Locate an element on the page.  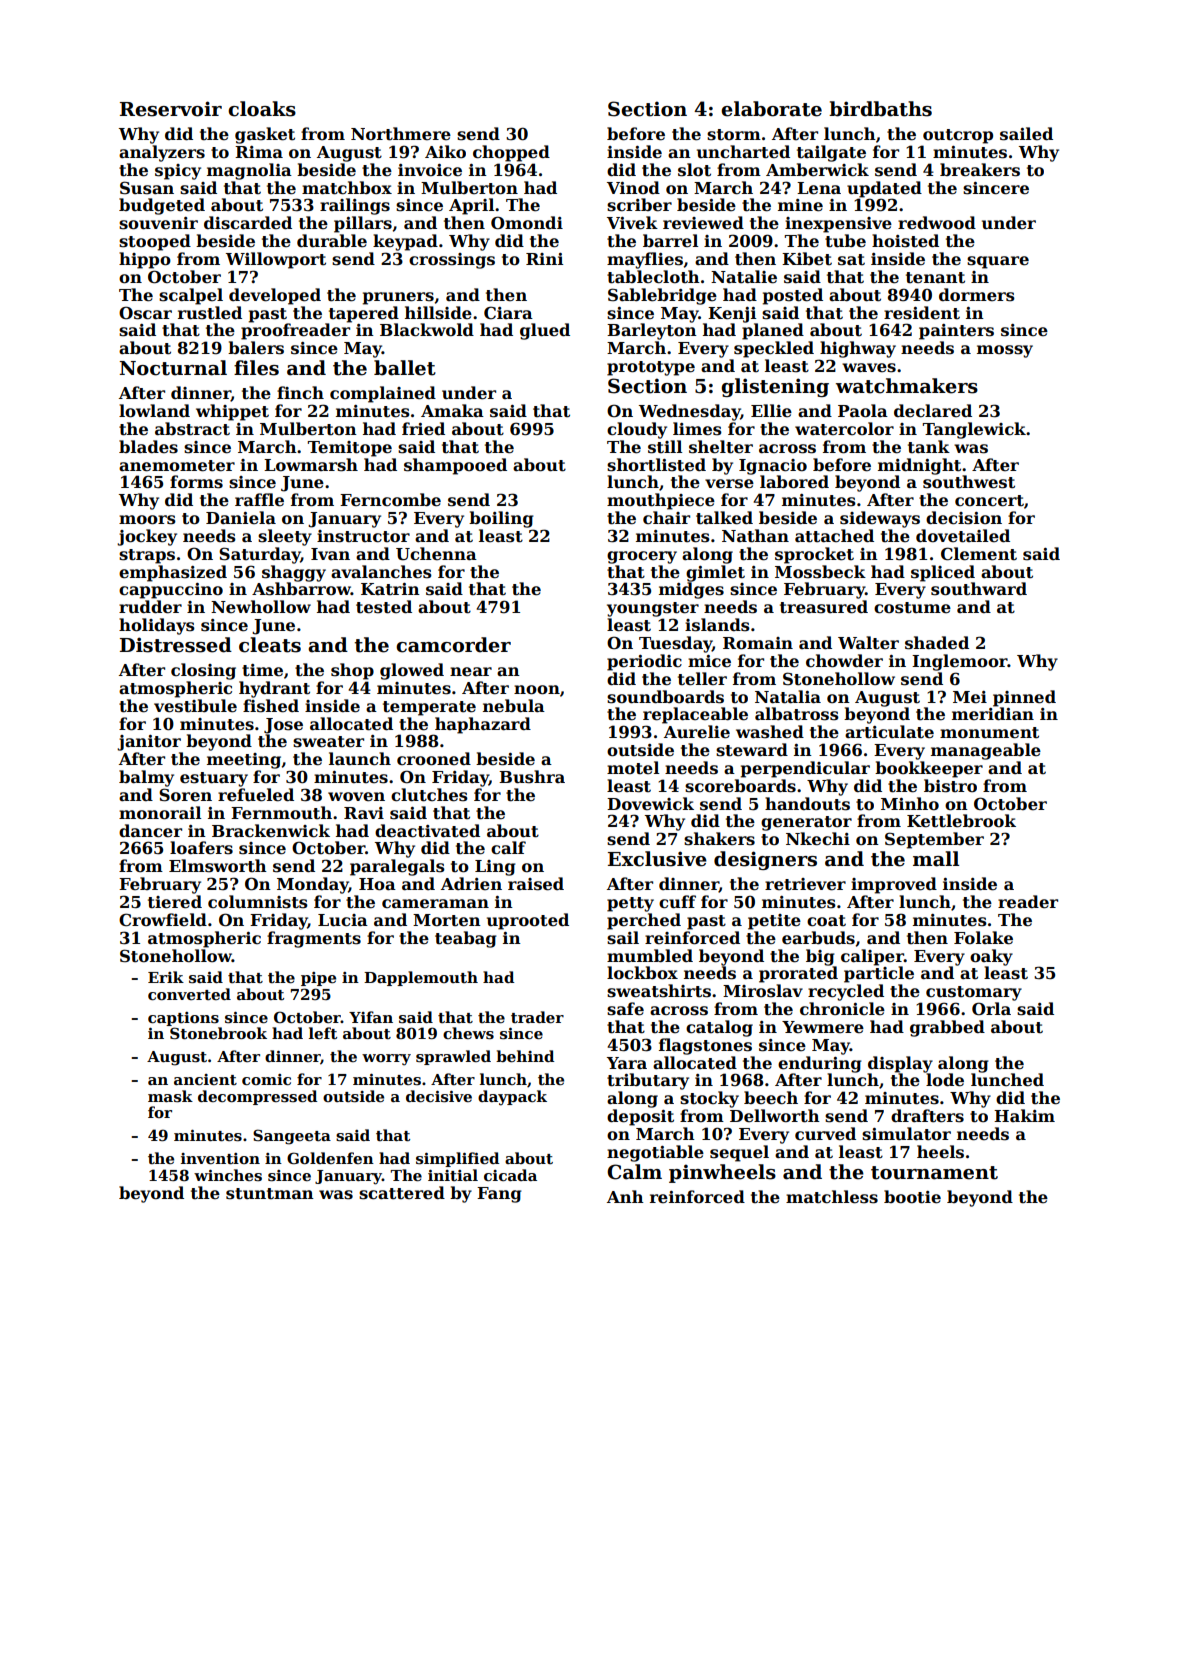
Amaka is located at coordinates (452, 410).
